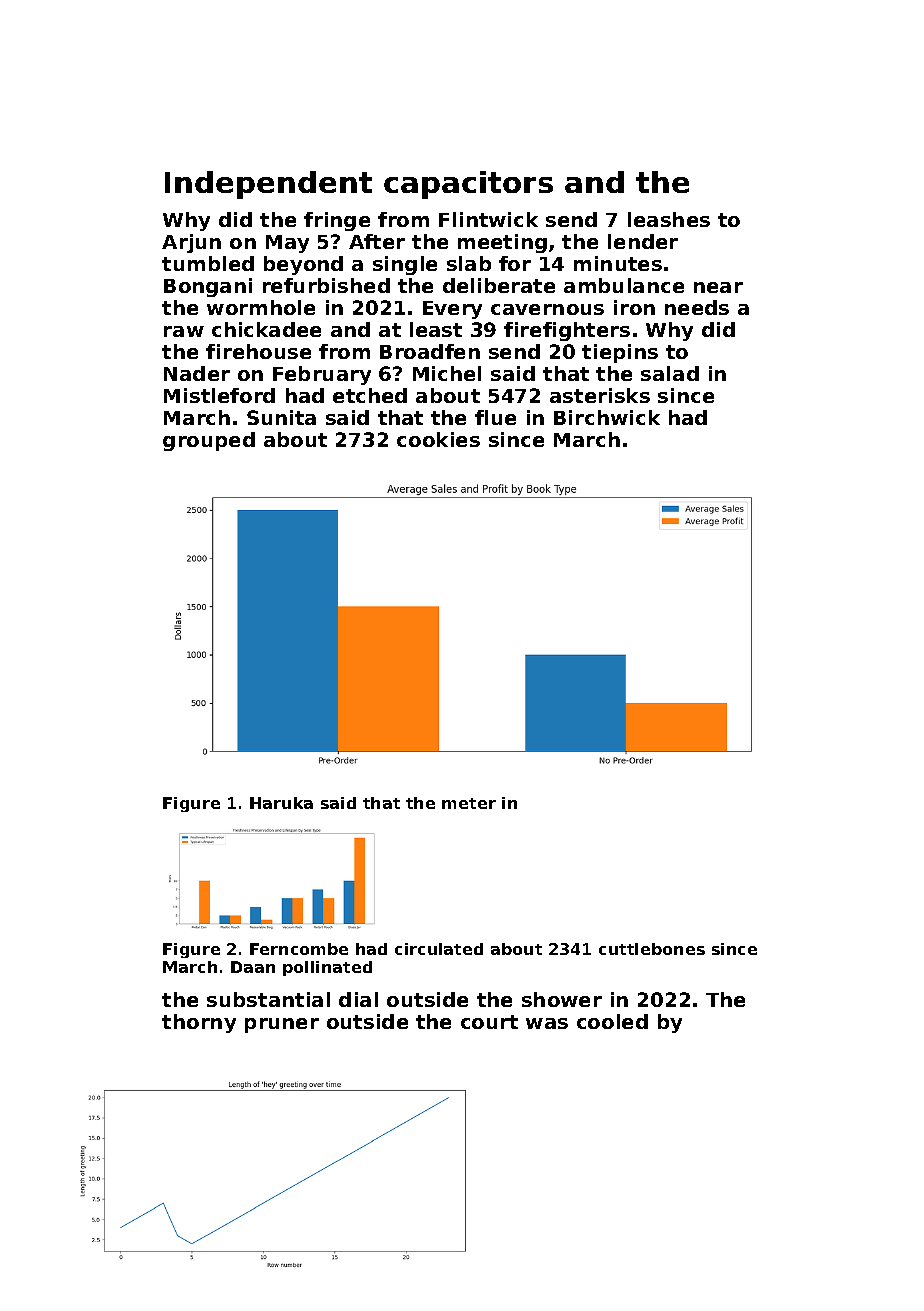 This document has height=1311, width=924. I want to click on circulated, so click(439, 949).
